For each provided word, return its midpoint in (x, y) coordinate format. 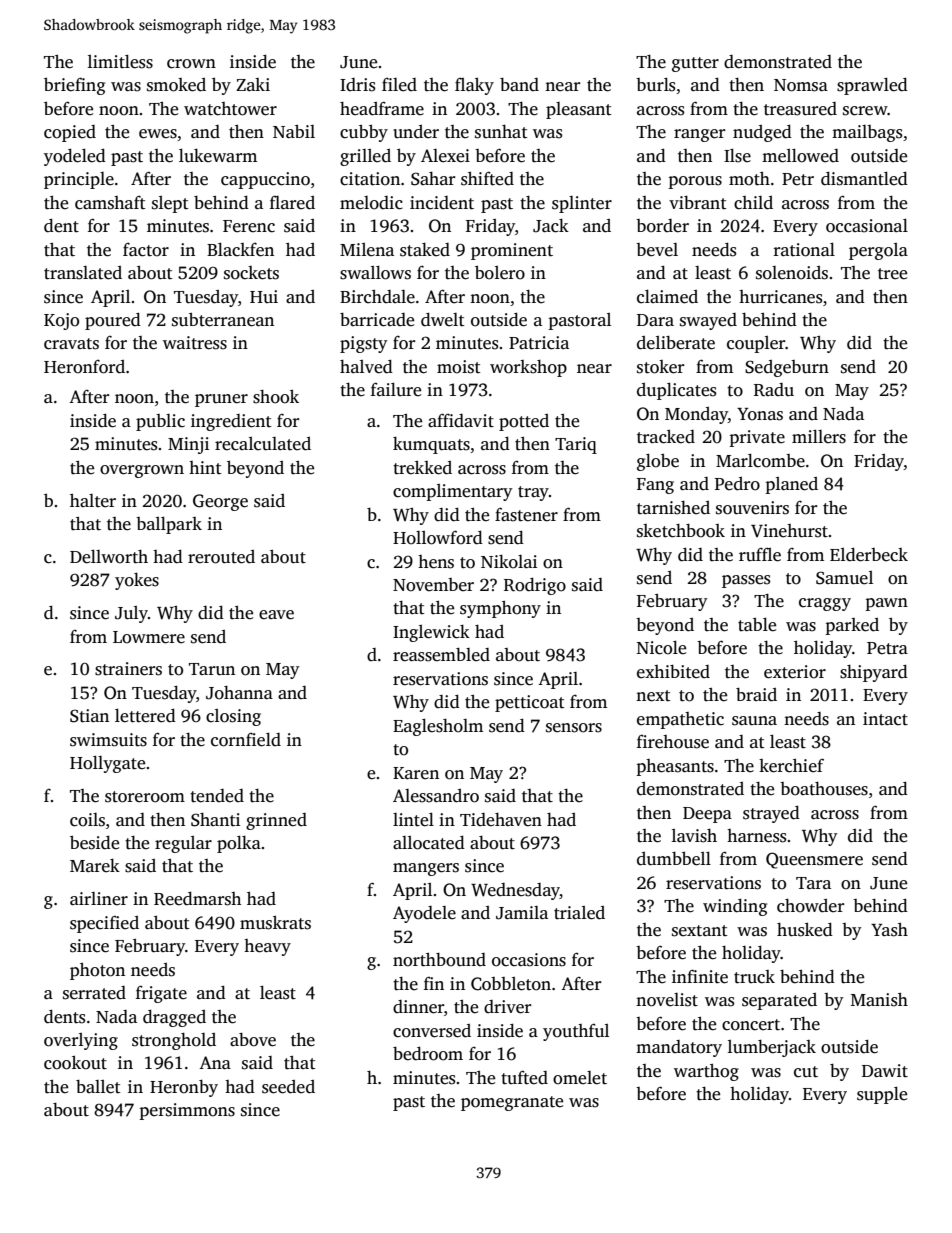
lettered (145, 716)
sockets (251, 273)
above (253, 1040)
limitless (120, 62)
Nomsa (801, 85)
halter (93, 501)
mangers (426, 869)
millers (819, 437)
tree (892, 274)
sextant (700, 931)
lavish (694, 836)
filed (399, 85)
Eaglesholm (438, 727)
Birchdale (377, 297)
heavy (267, 947)
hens (436, 562)
